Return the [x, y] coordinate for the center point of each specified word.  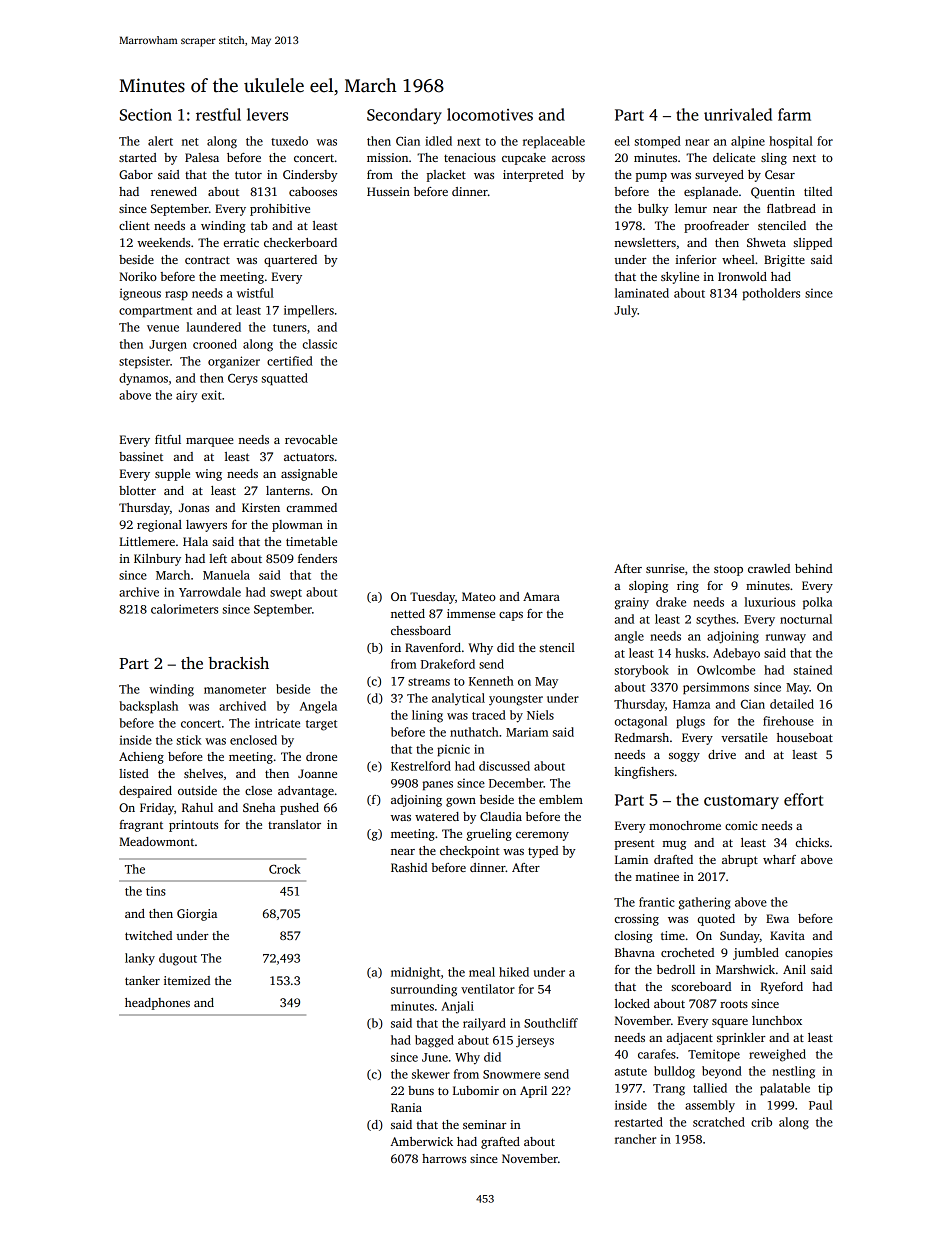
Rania [406, 1107]
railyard [484, 1024]
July [626, 311]
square [730, 1023]
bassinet [141, 456]
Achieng [141, 758]
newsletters [645, 242]
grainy [632, 603]
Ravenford [433, 647]
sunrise [665, 568]
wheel [738, 259]
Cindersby [310, 176]
